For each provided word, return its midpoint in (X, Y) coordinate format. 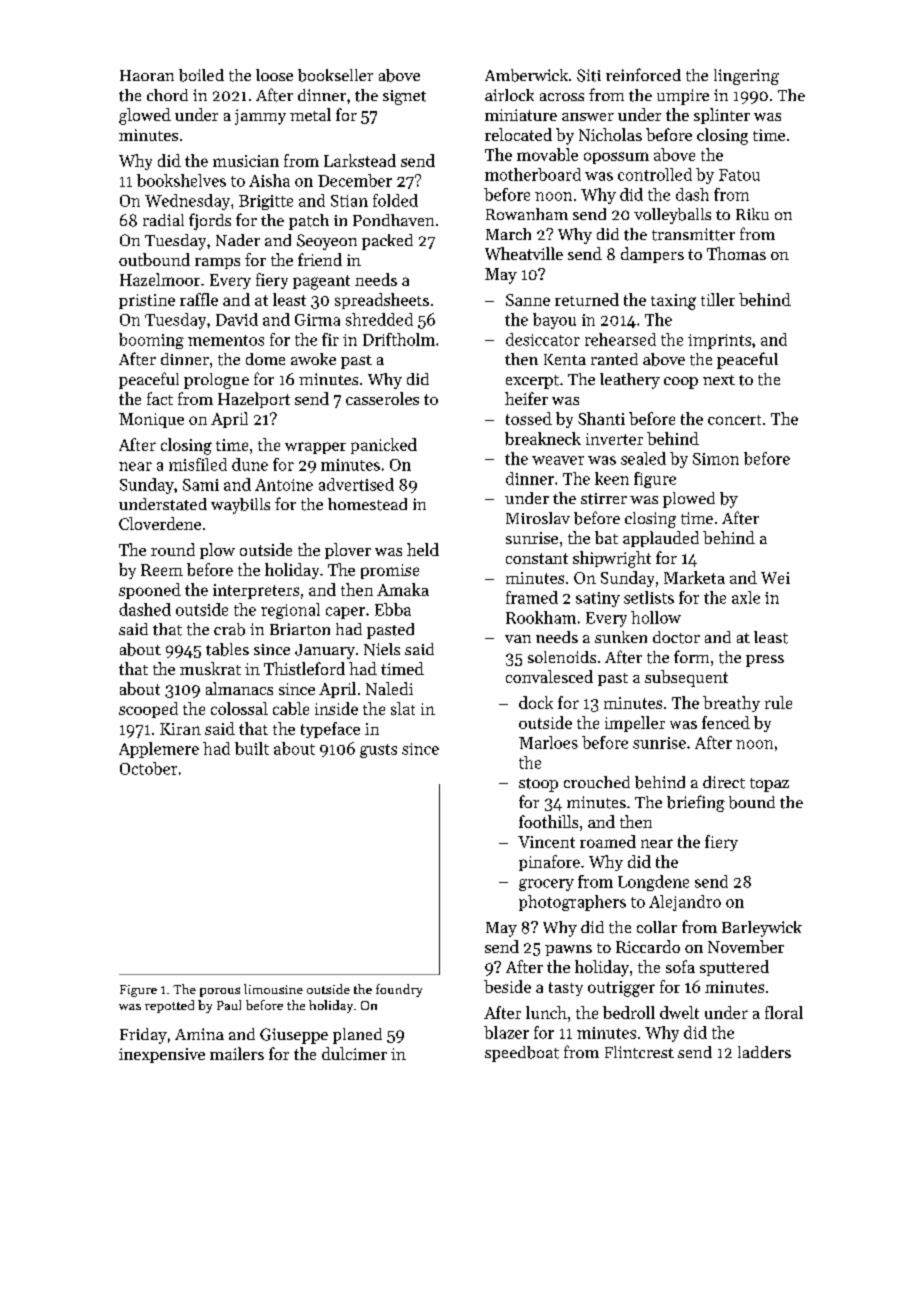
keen (612, 478)
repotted (169, 1006)
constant (537, 558)
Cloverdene (160, 523)
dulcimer (354, 1053)
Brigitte (266, 202)
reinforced (643, 74)
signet (404, 97)
